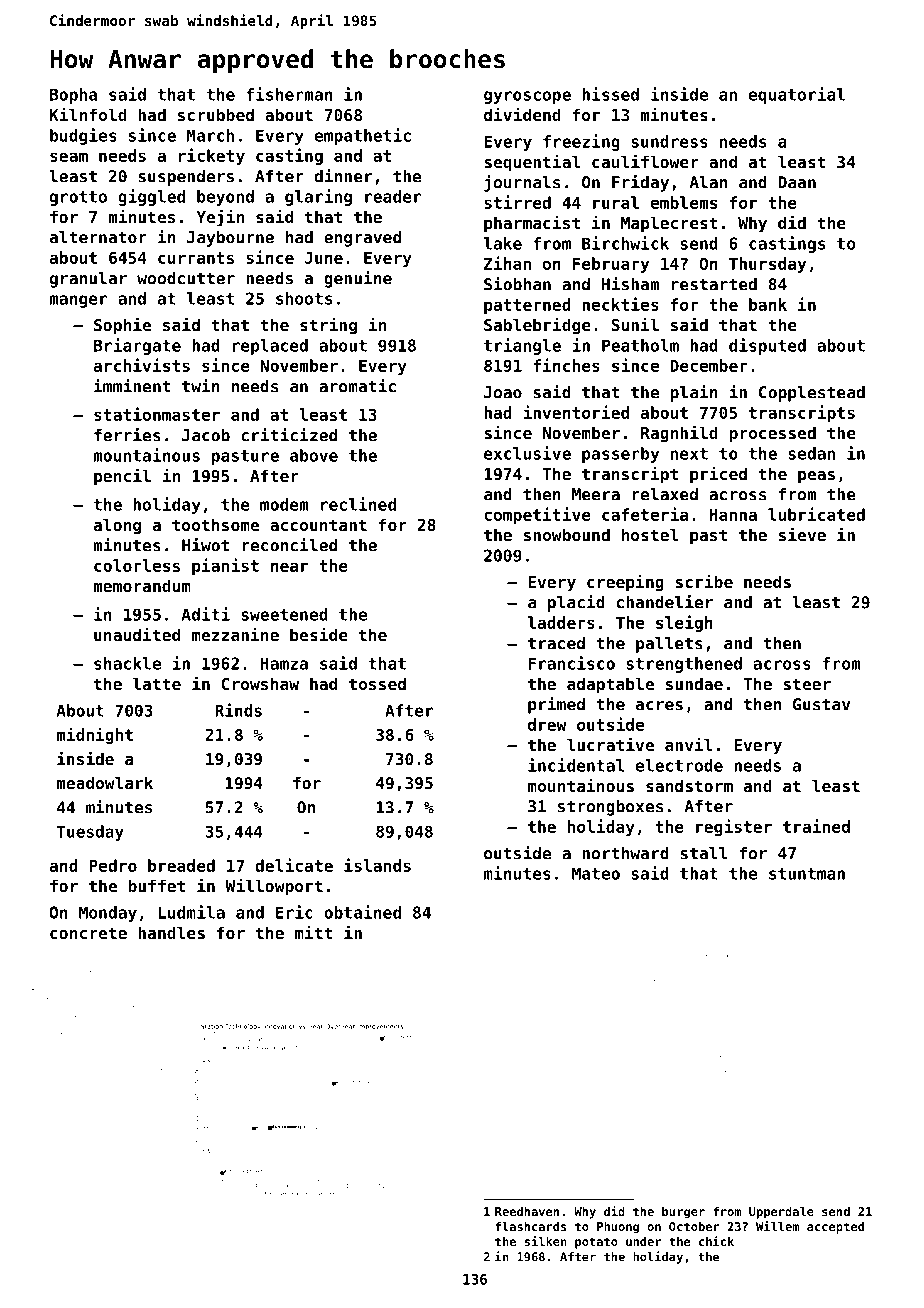 The image size is (924, 1308). Describe the element at coordinates (610, 94) in the screenshot. I see `hissed` at that location.
